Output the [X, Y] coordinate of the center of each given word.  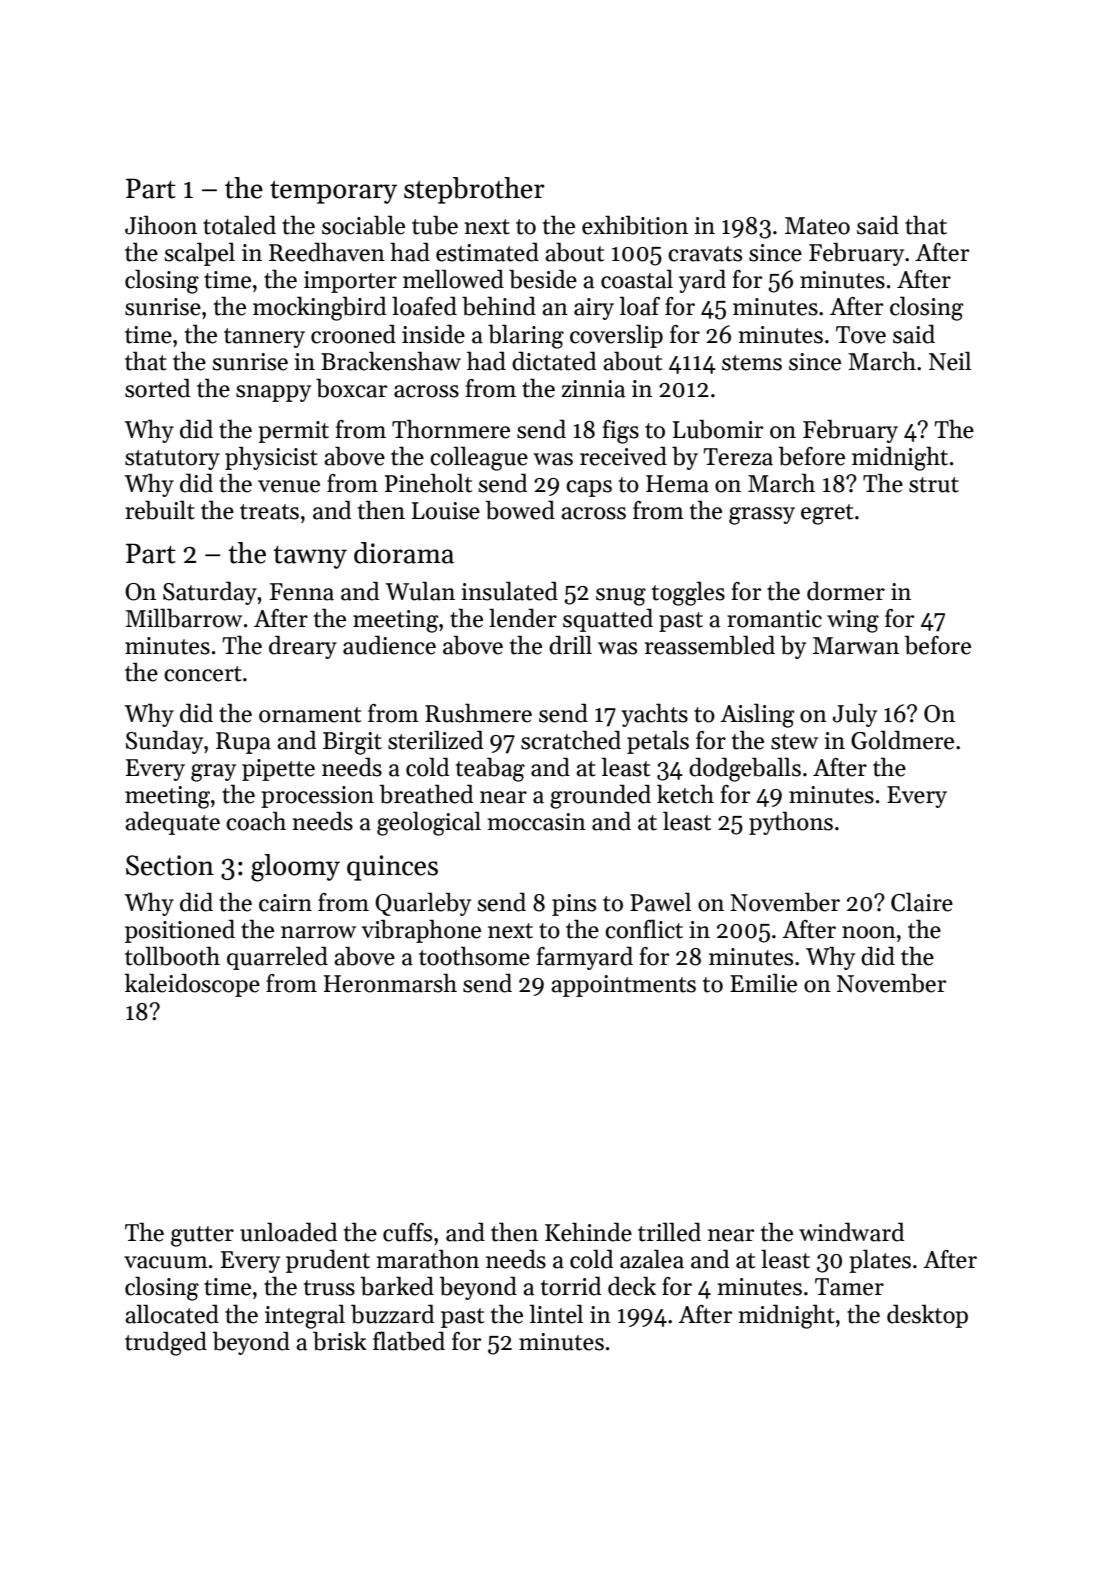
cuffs [407, 1232]
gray [213, 773]
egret [827, 514]
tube [435, 225]
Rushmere [478, 713]
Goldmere [902, 740]
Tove [861, 335]
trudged [166, 1343]
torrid [571, 1286]
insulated [510, 591]
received [623, 456]
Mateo [817, 226]
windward [851, 1232]
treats [269, 512]
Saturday [210, 593]
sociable [363, 225]
